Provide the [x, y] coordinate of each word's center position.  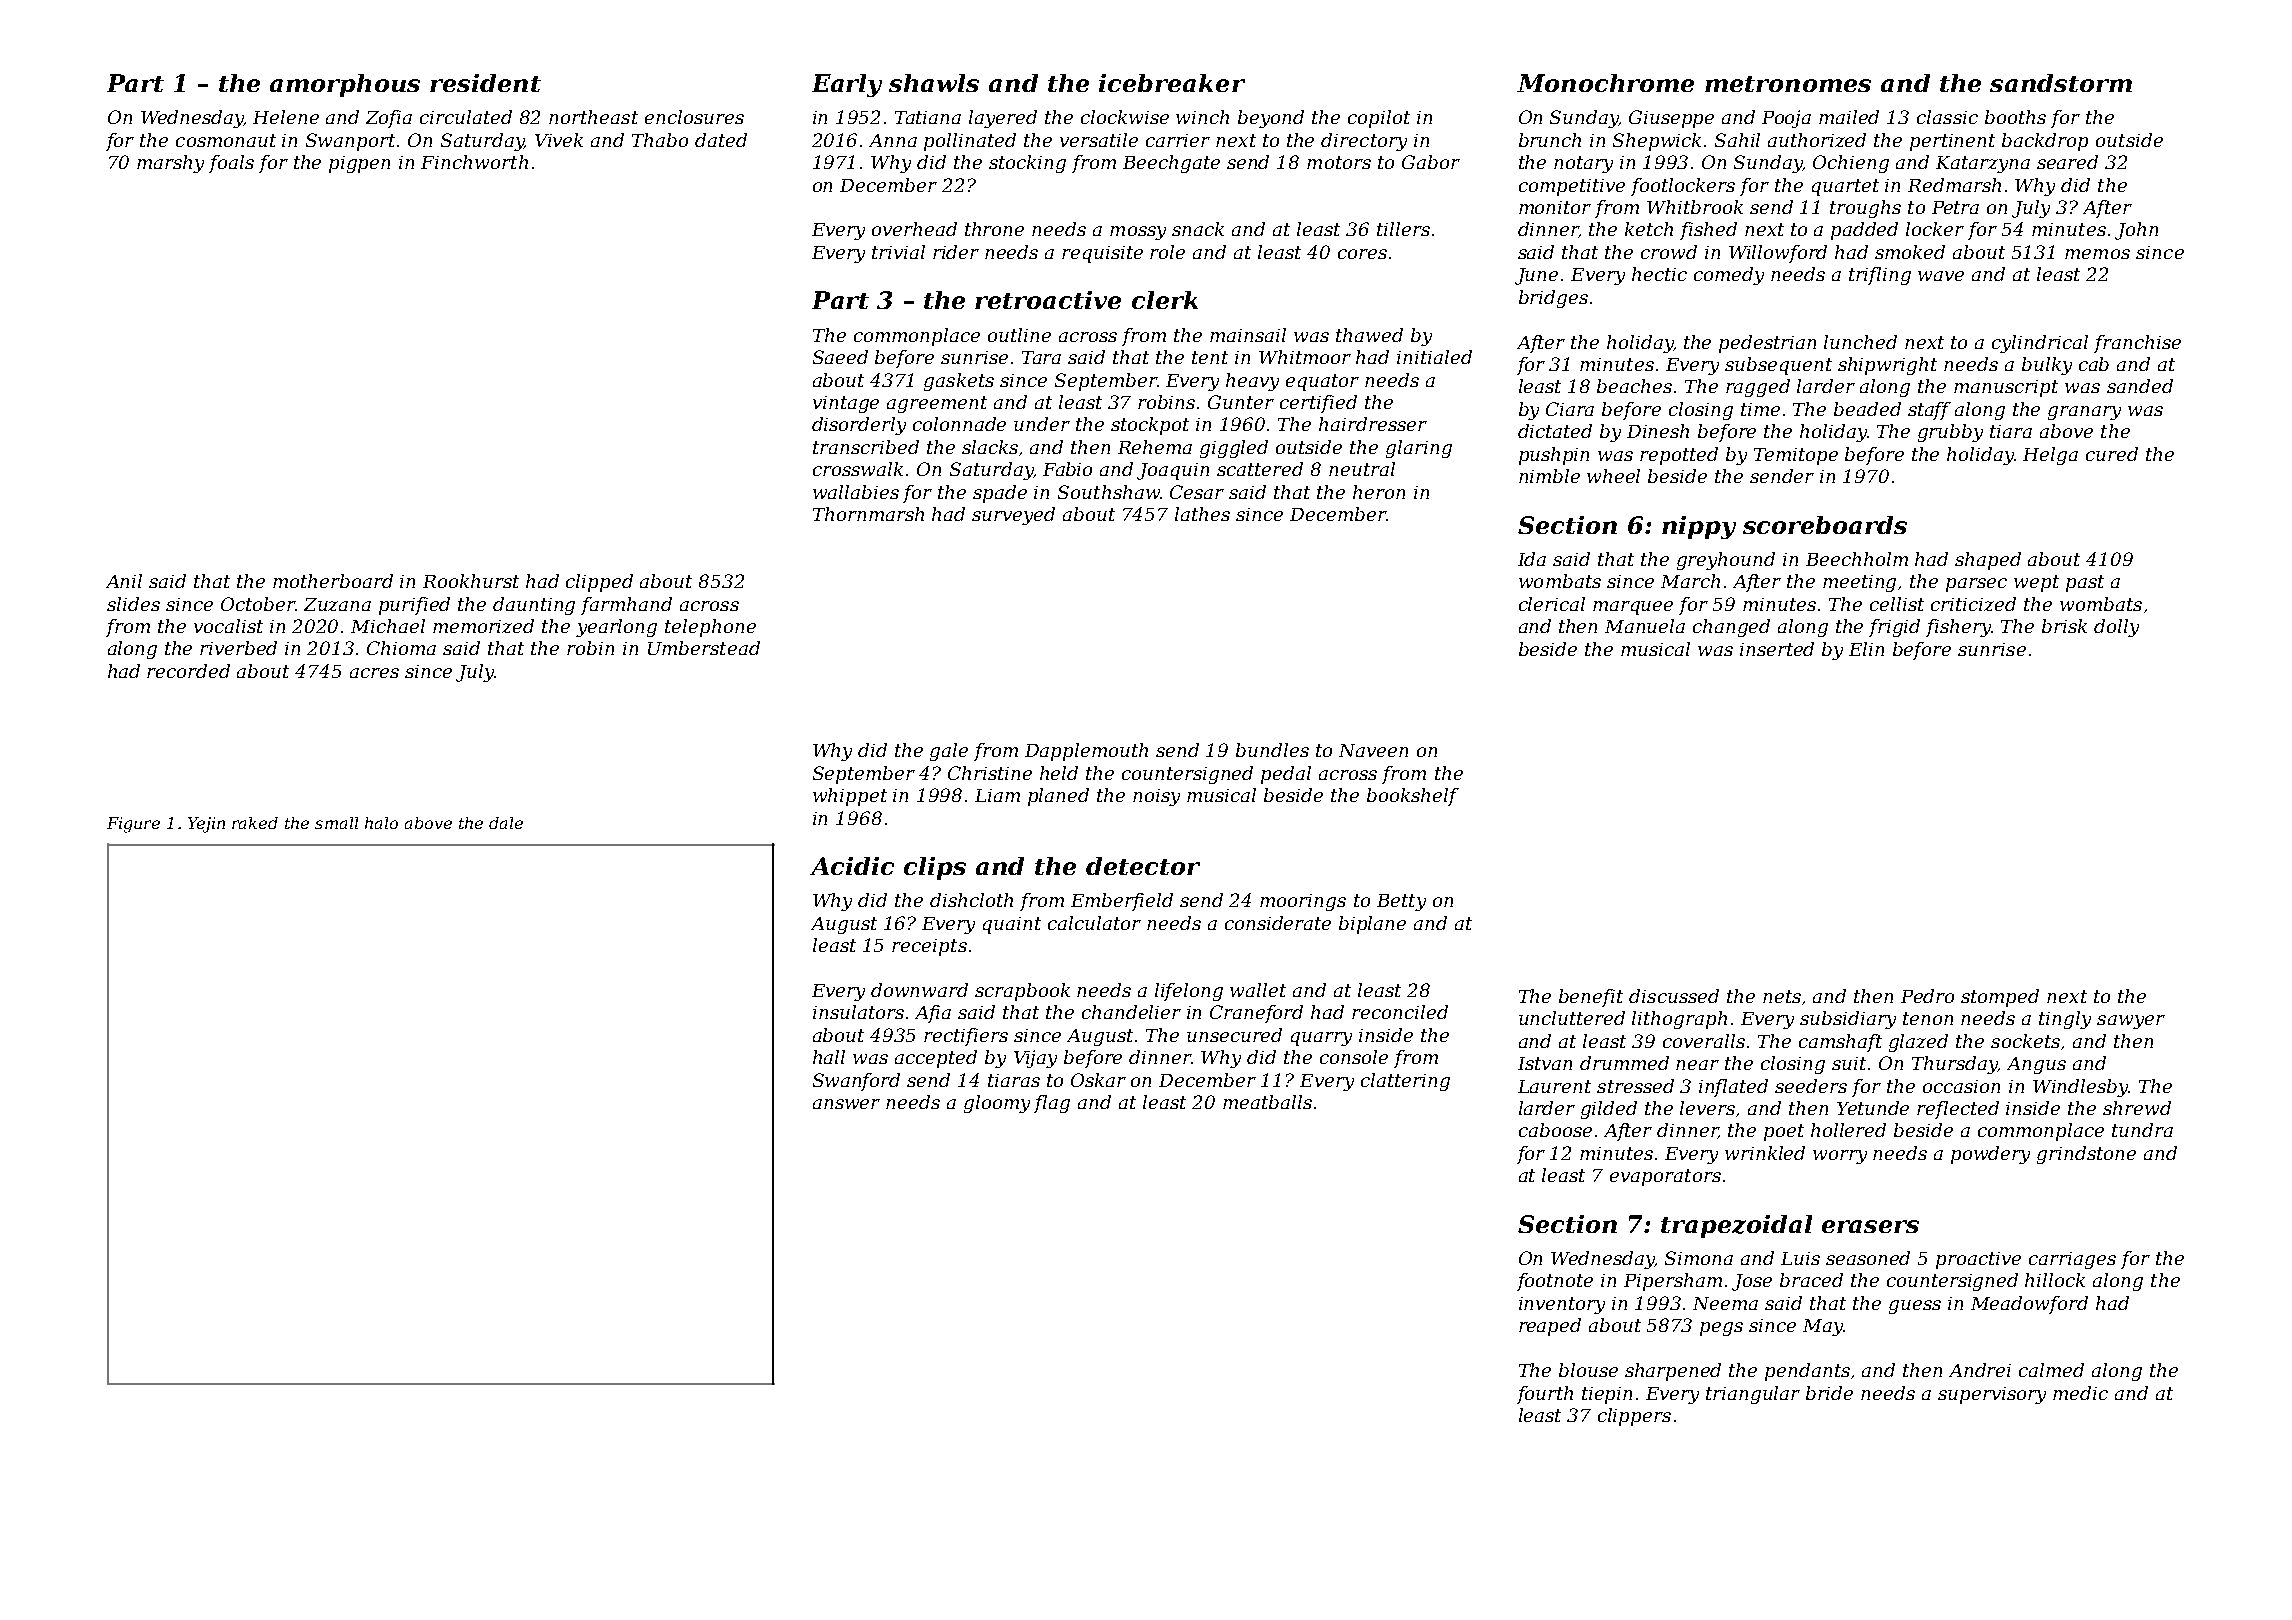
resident [485, 83]
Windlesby [2080, 1088]
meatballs [1267, 1102]
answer [846, 1104]
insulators [858, 1012]
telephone [710, 628]
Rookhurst [471, 581]
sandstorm [2061, 83]
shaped [1988, 561]
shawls [934, 83]
